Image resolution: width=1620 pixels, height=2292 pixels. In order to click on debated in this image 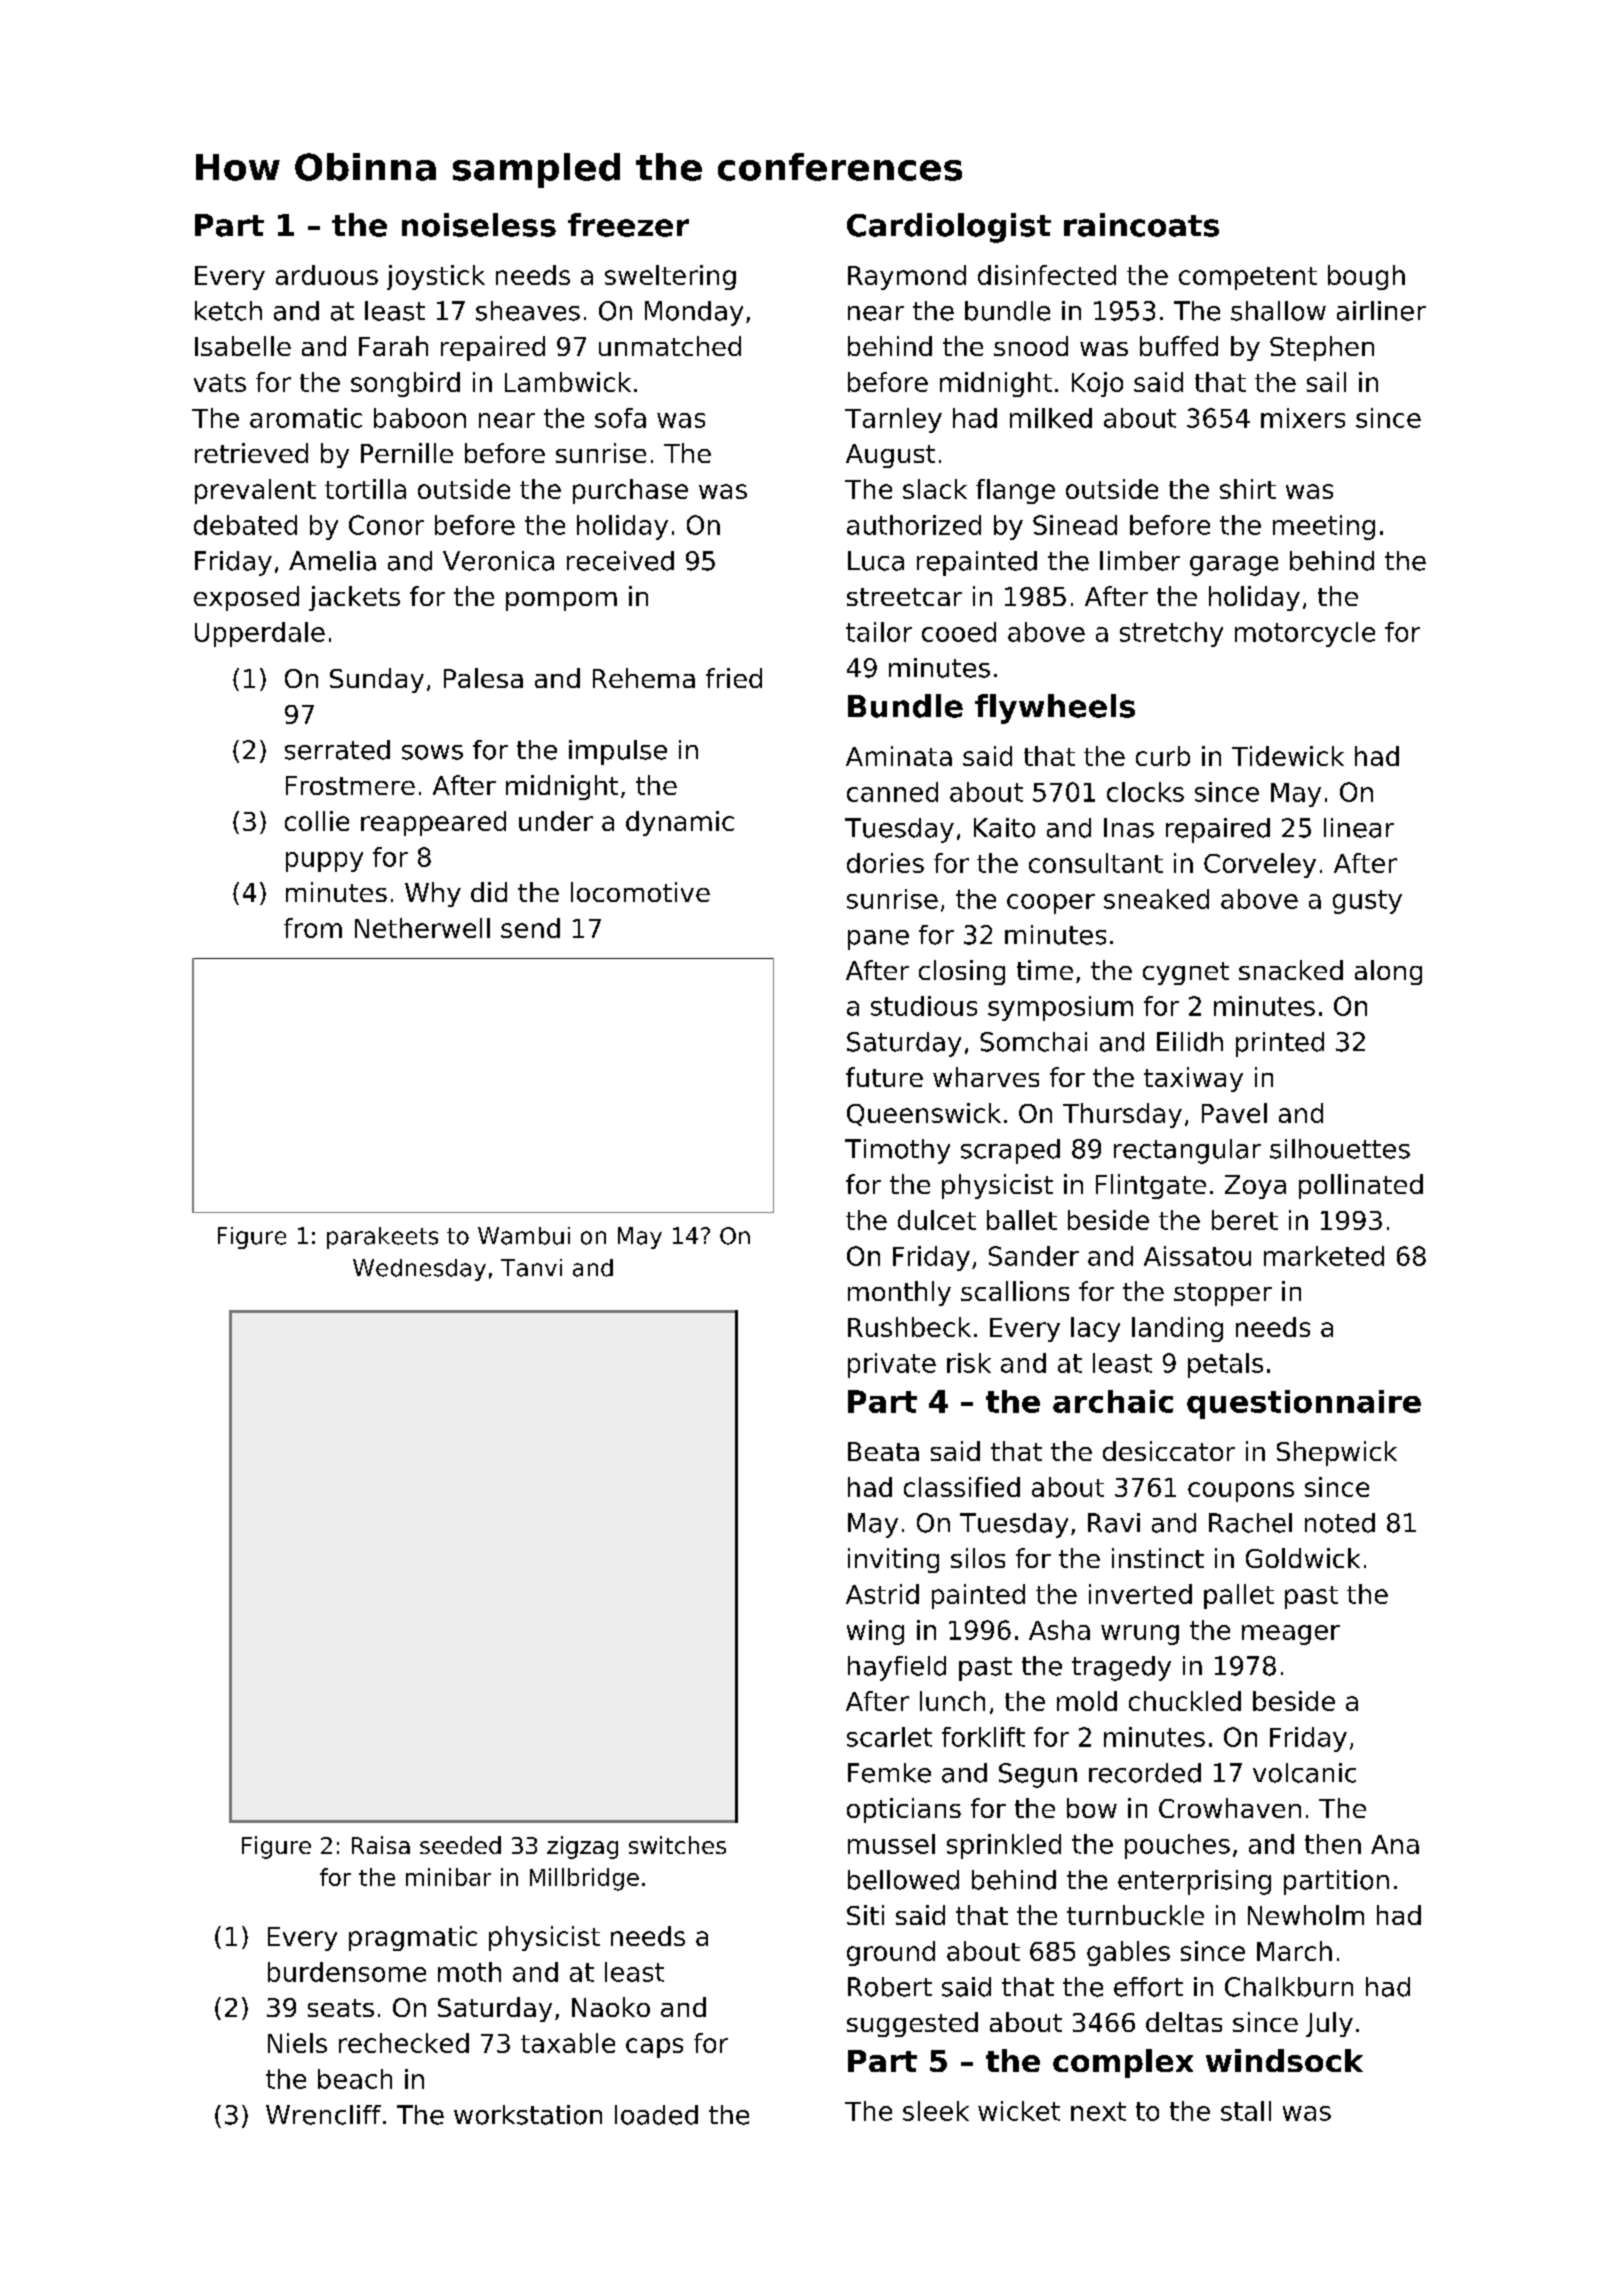, I will do `click(245, 525)`.
